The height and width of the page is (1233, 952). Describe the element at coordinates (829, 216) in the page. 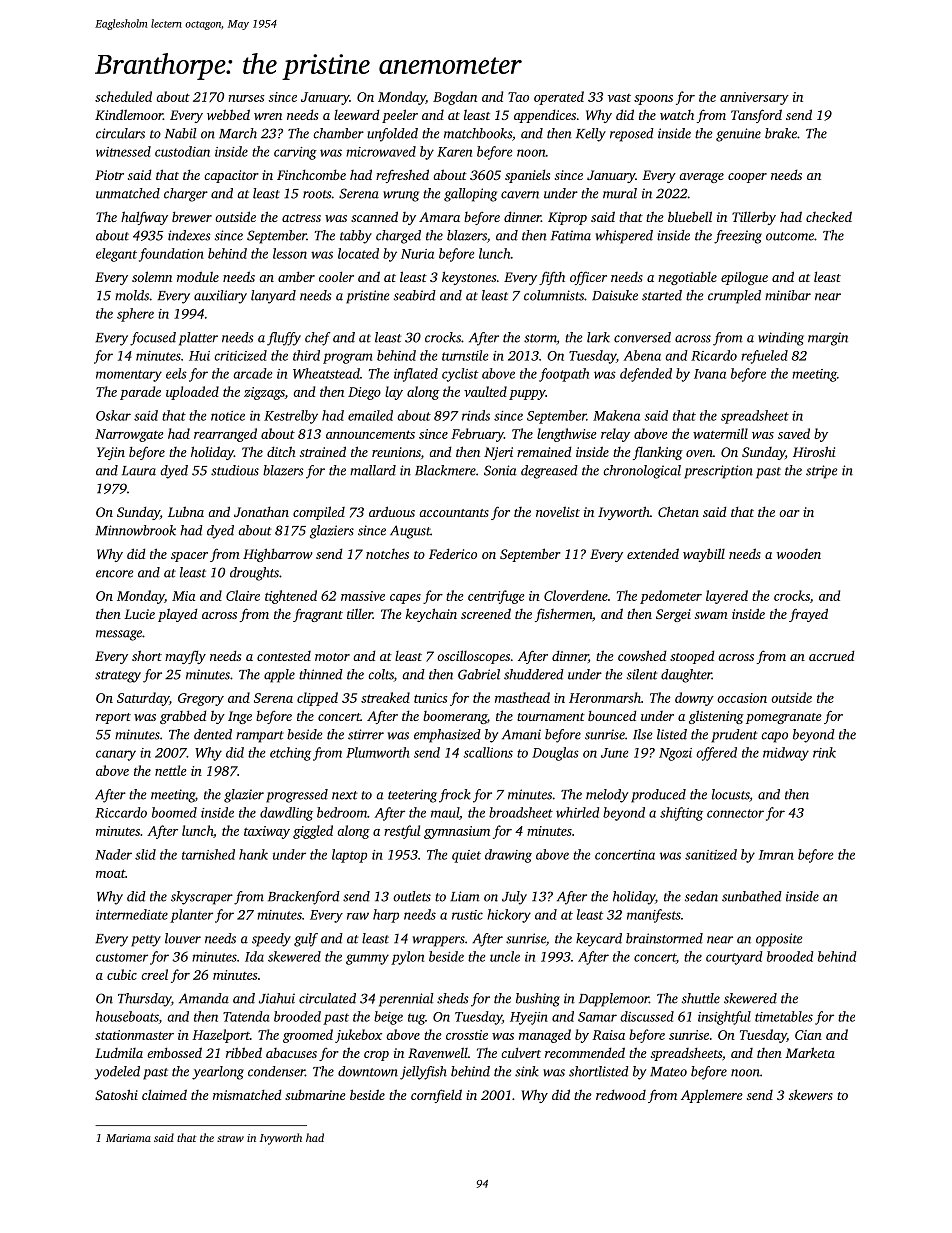

I see `checked` at that location.
